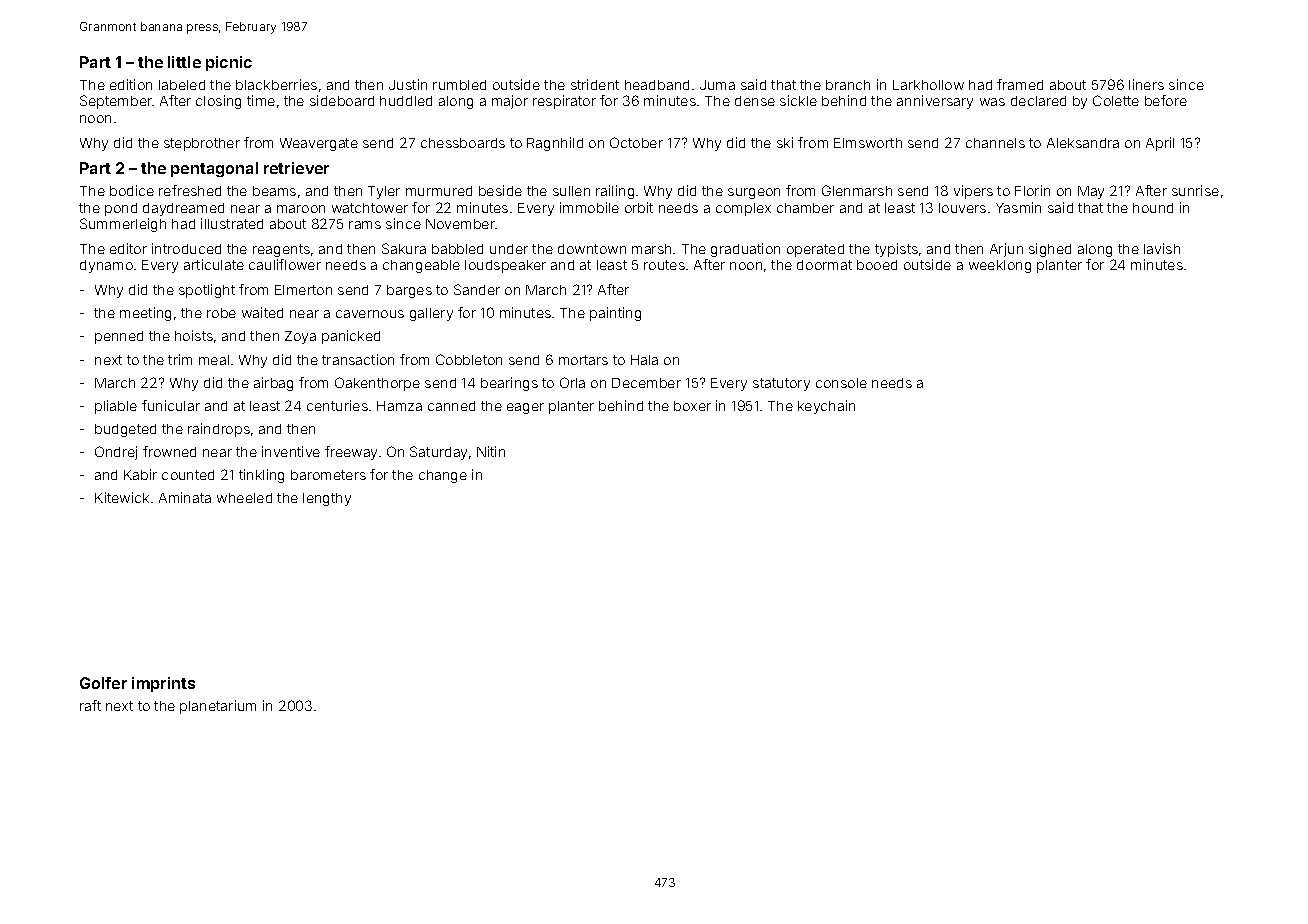 The width and height of the document is (1308, 924). Describe the element at coordinates (163, 684) in the document. I see `imprints` at that location.
